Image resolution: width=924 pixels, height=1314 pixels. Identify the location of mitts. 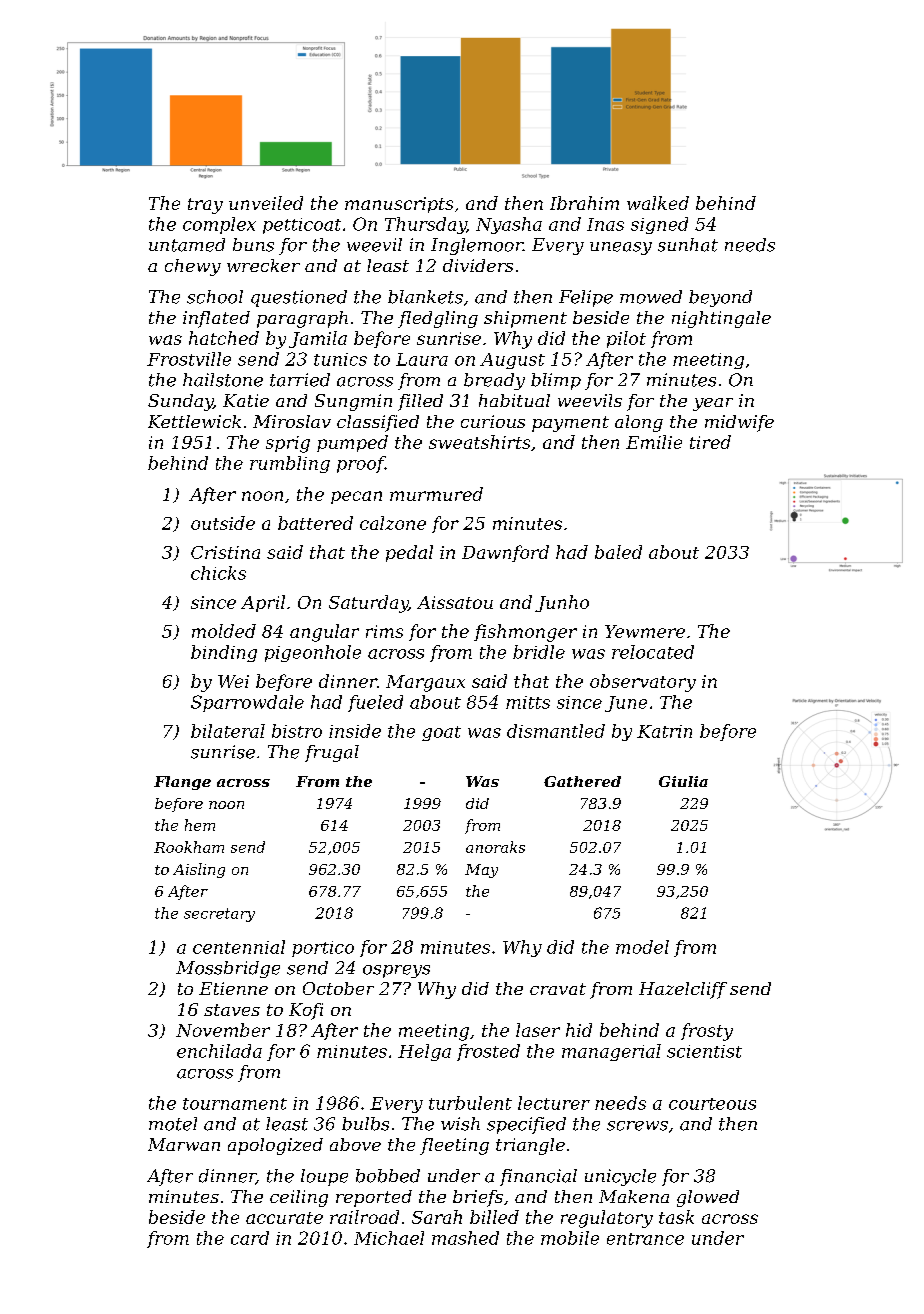
(528, 702).
